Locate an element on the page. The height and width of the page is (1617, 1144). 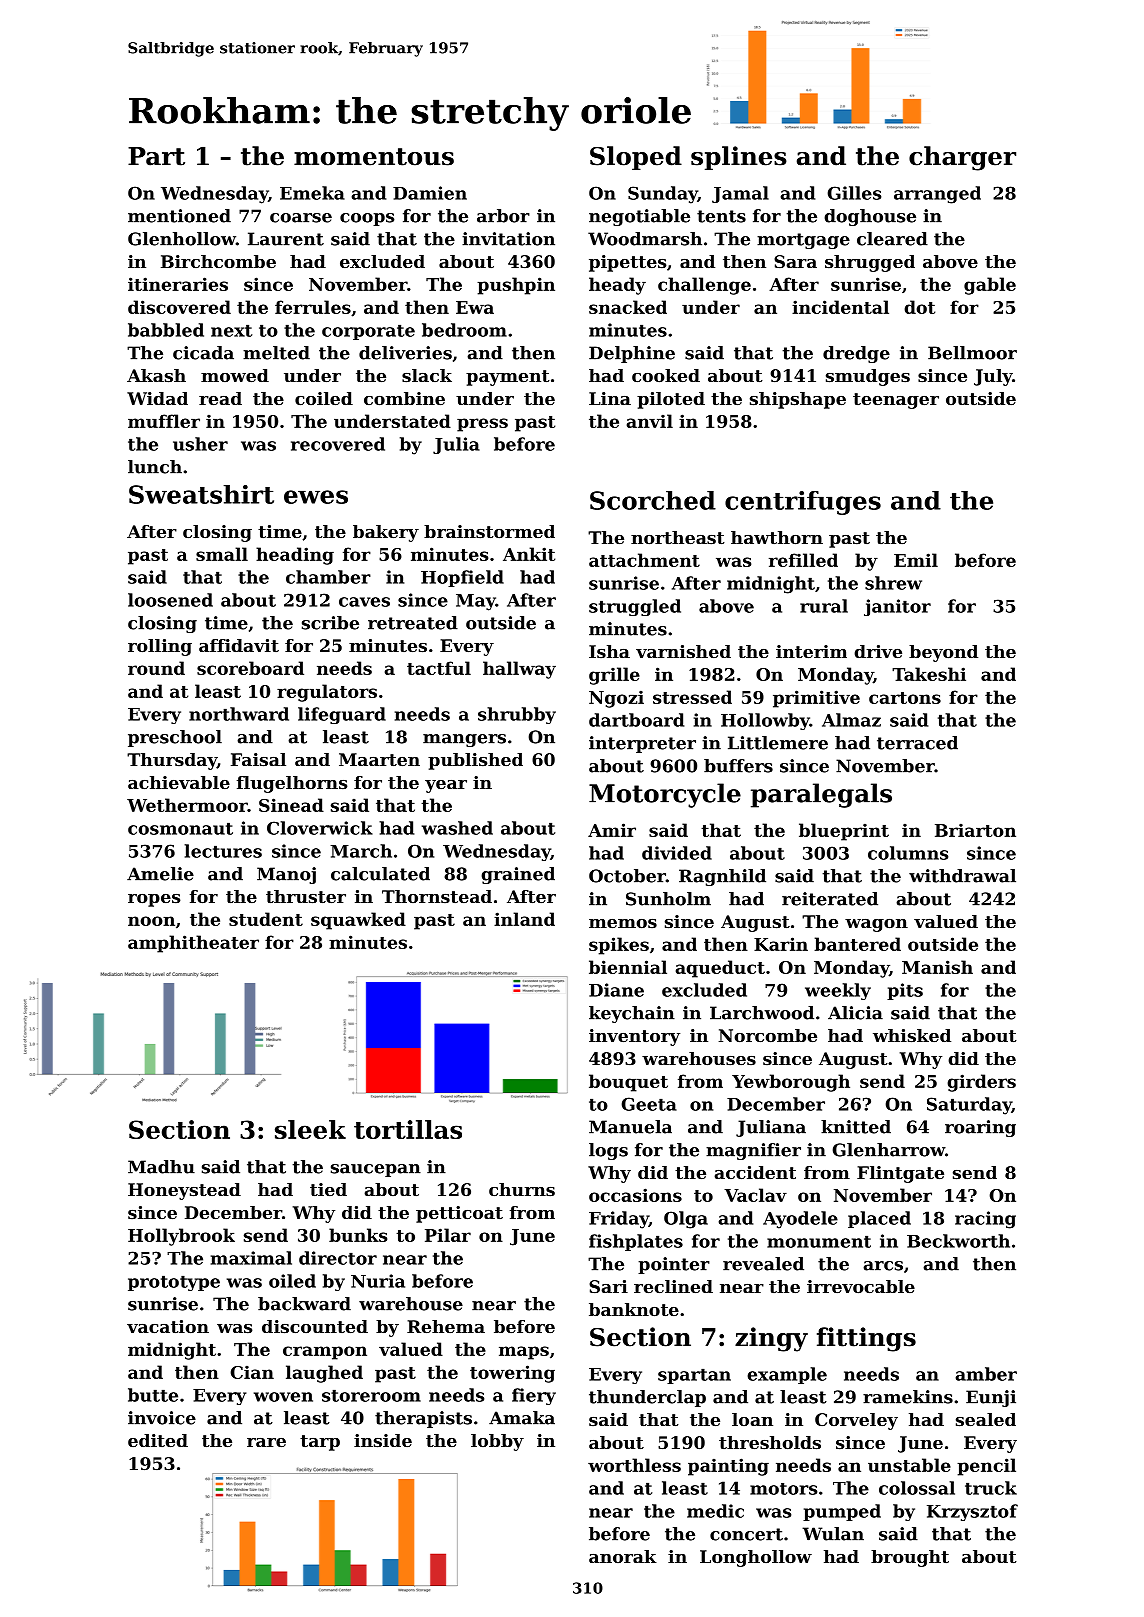
noon is located at coordinates (151, 921).
